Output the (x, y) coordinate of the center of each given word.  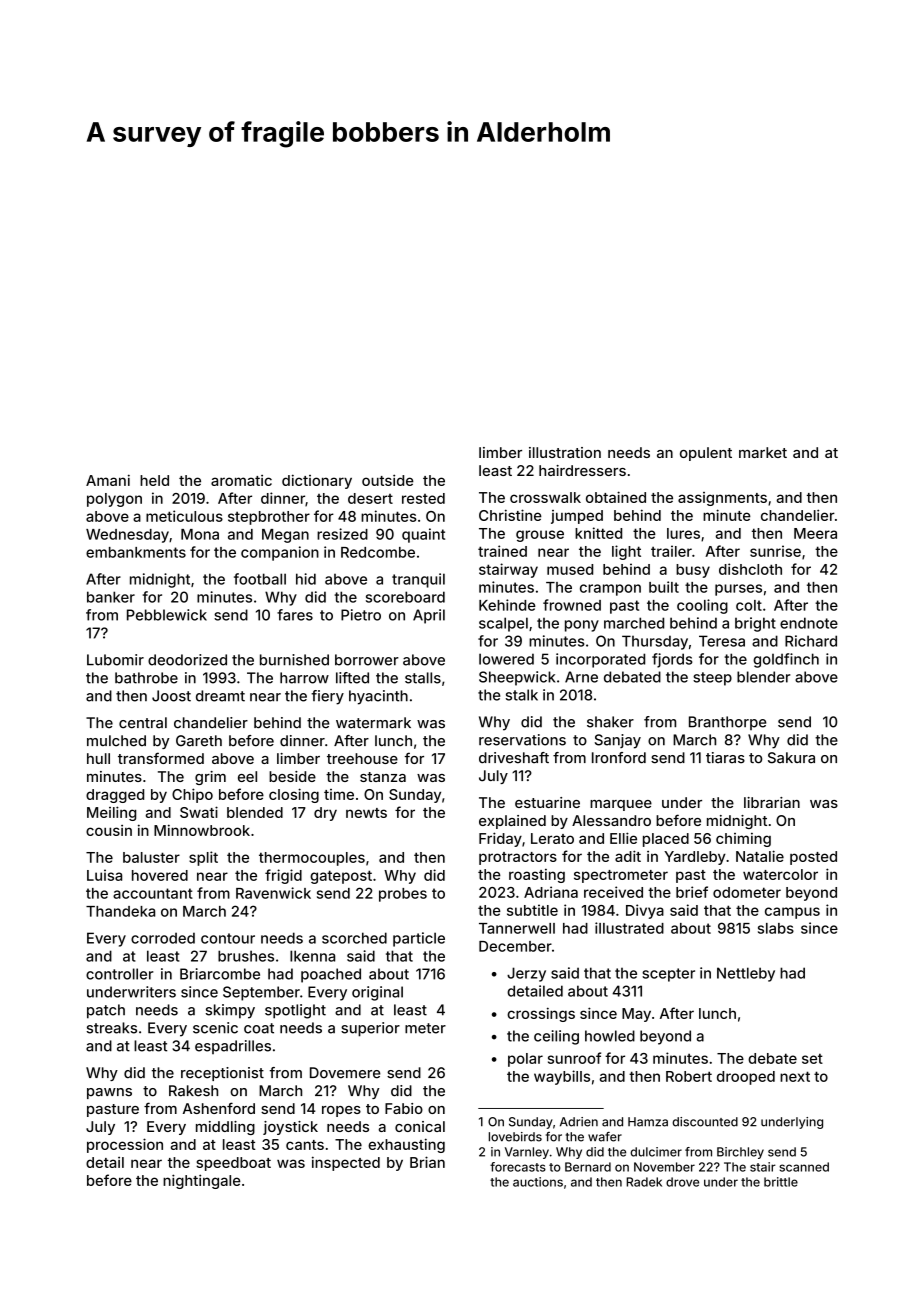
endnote (809, 623)
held (154, 480)
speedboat (233, 1164)
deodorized (187, 660)
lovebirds (515, 1137)
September (261, 993)
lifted (352, 678)
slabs (776, 928)
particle (419, 939)
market (763, 452)
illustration (565, 452)
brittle (781, 1182)
